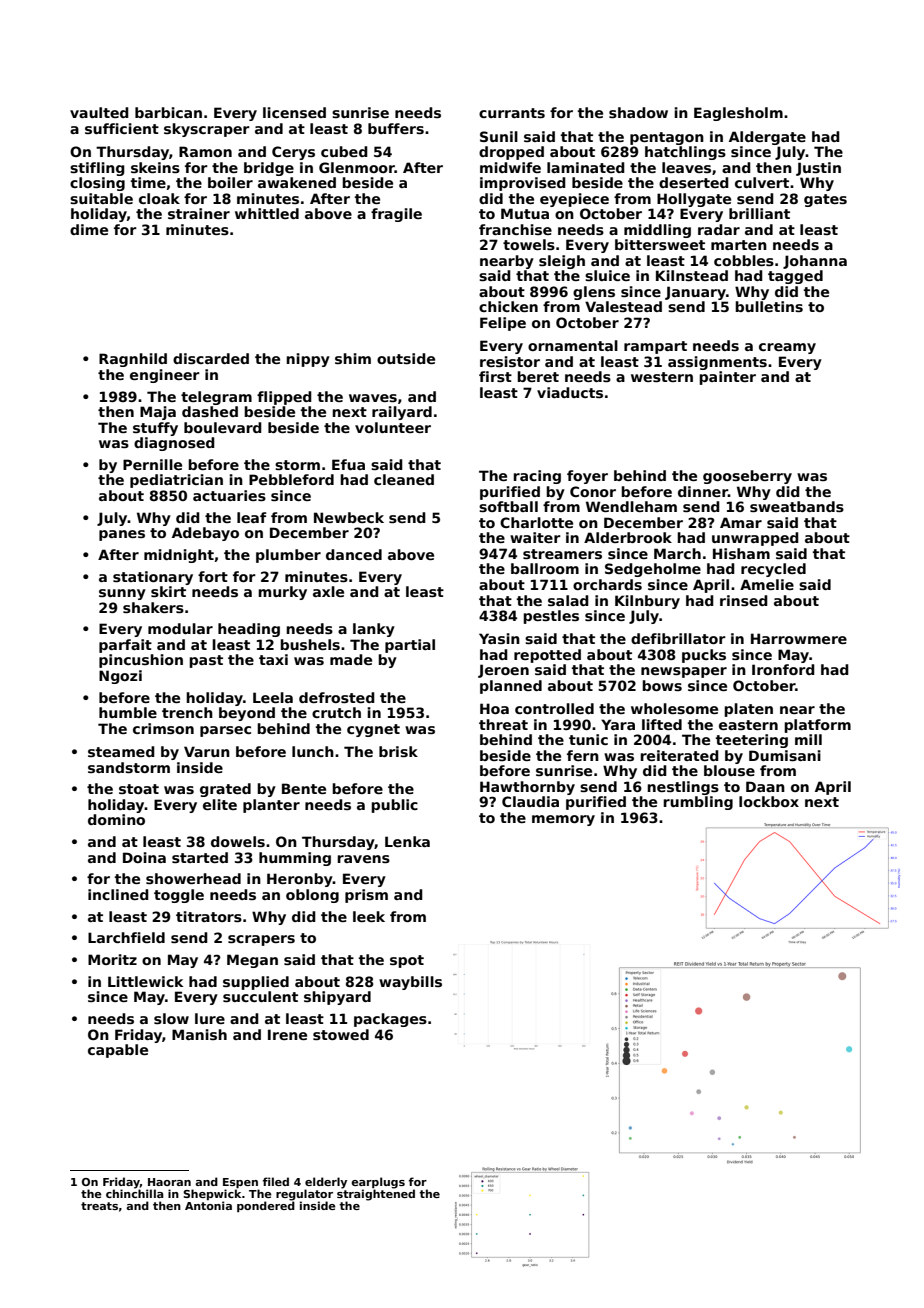 The width and height of the screenshot is (924, 1308). I want to click on cloak, so click(159, 198).
